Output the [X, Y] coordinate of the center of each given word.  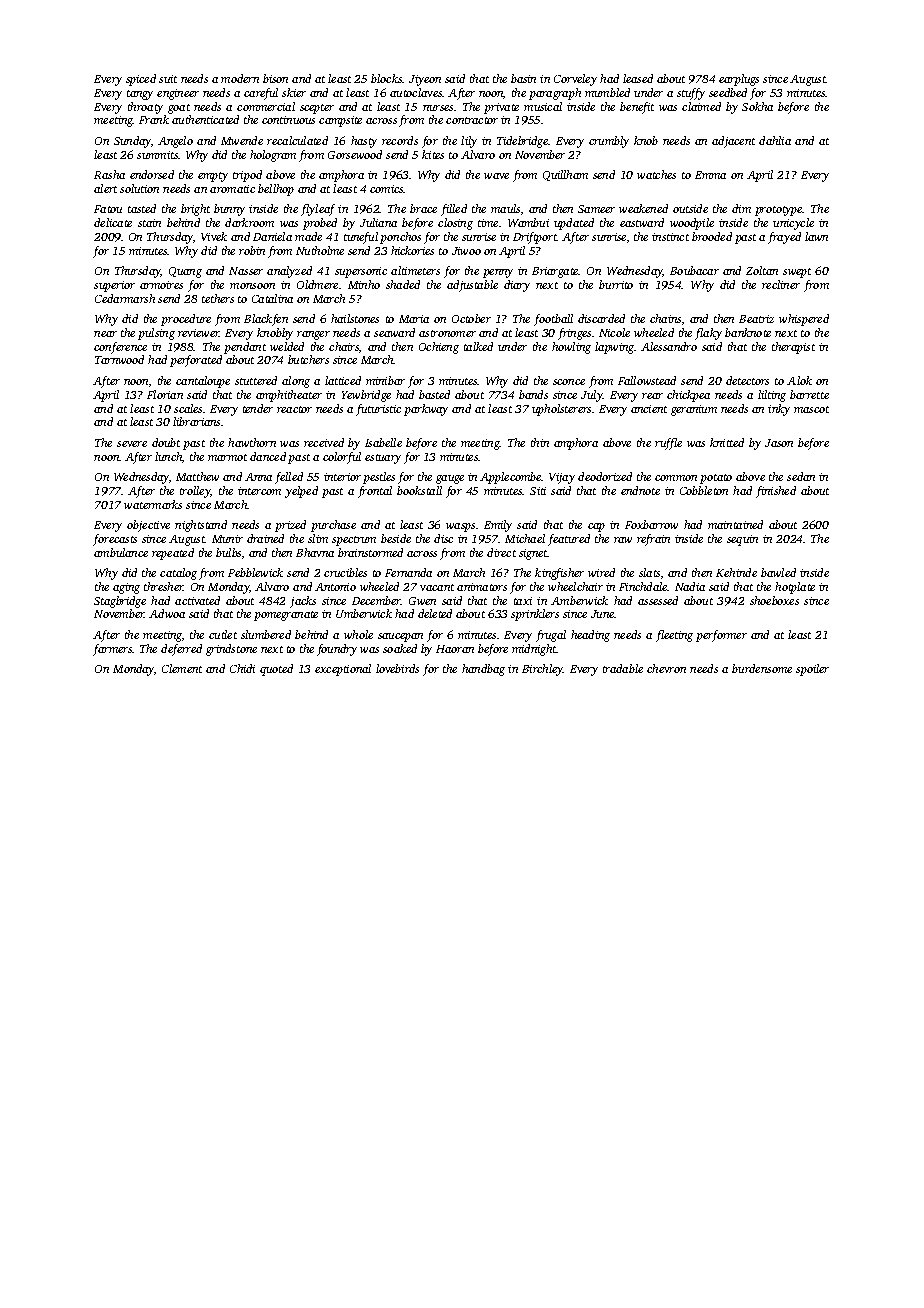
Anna [258, 477]
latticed [343, 380]
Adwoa [167, 613]
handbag [483, 670]
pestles [379, 478]
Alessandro [669, 346]
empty [213, 177]
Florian [165, 394]
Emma [710, 175]
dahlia [775, 140]
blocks [387, 78]
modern [240, 78]
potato [716, 479]
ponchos [400, 238]
